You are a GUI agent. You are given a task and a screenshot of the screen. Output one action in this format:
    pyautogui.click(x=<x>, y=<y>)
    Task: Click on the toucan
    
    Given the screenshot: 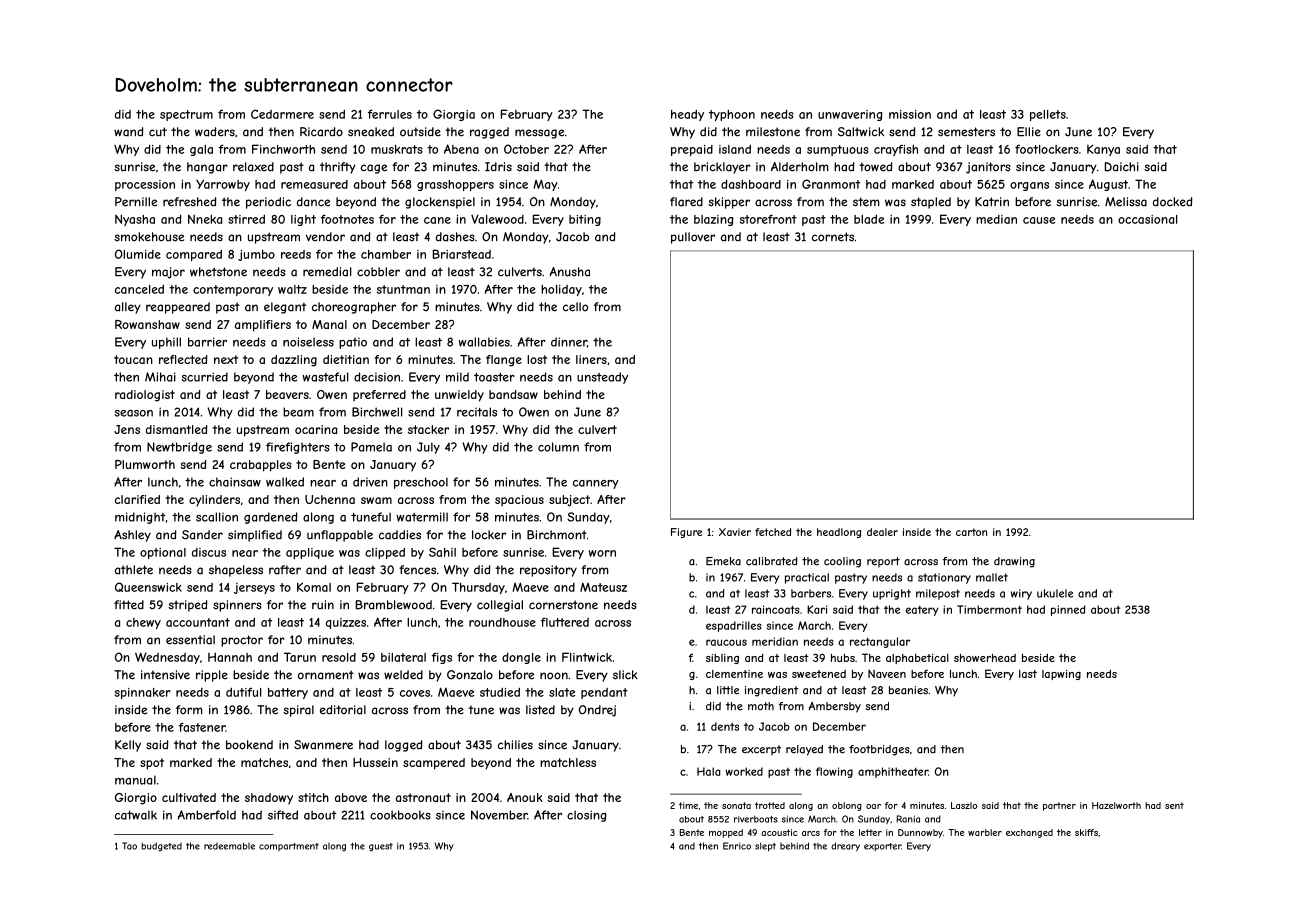 What is the action you would take?
    pyautogui.click(x=133, y=359)
